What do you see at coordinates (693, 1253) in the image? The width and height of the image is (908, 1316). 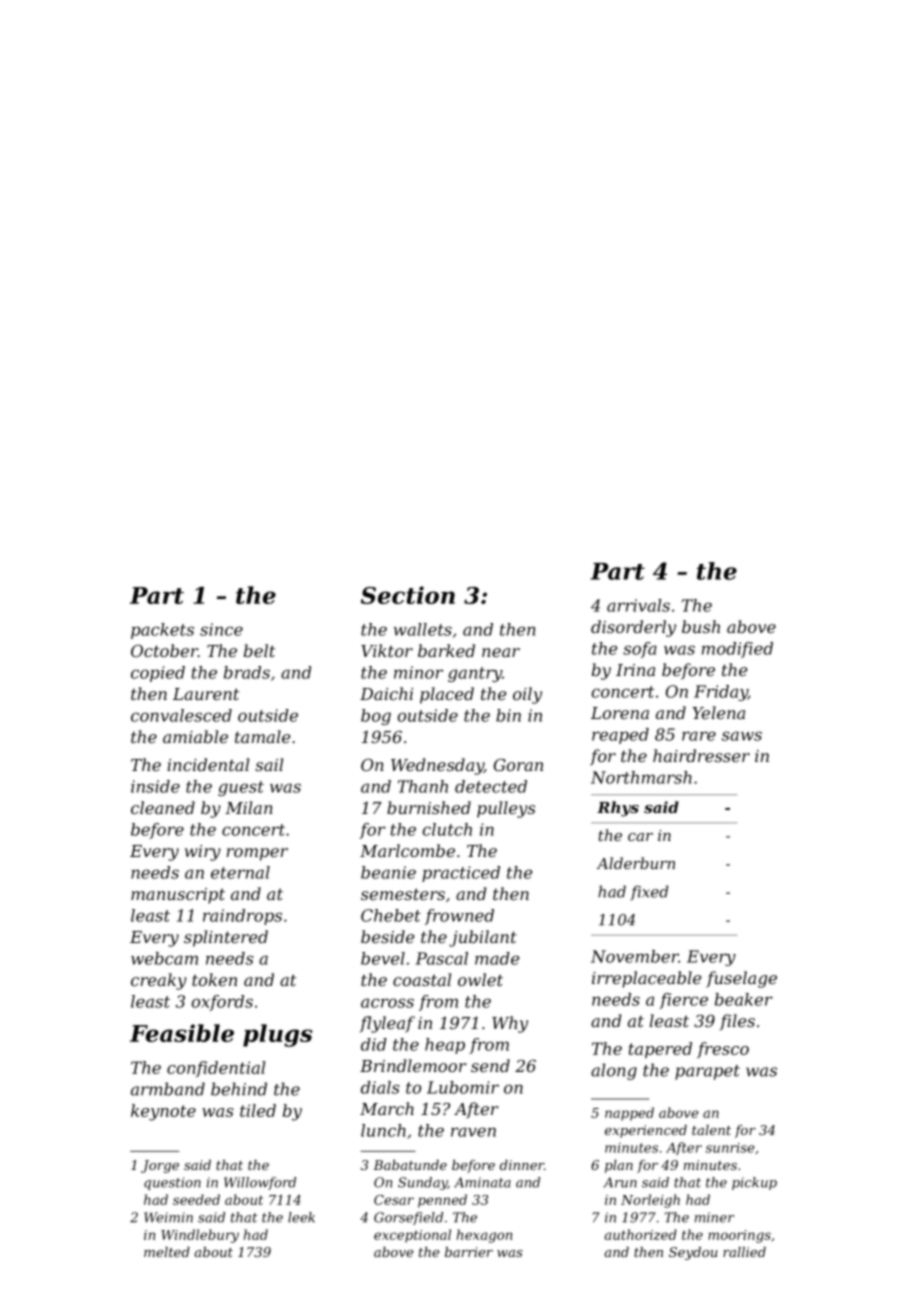 I see `Seydou` at bounding box center [693, 1253].
